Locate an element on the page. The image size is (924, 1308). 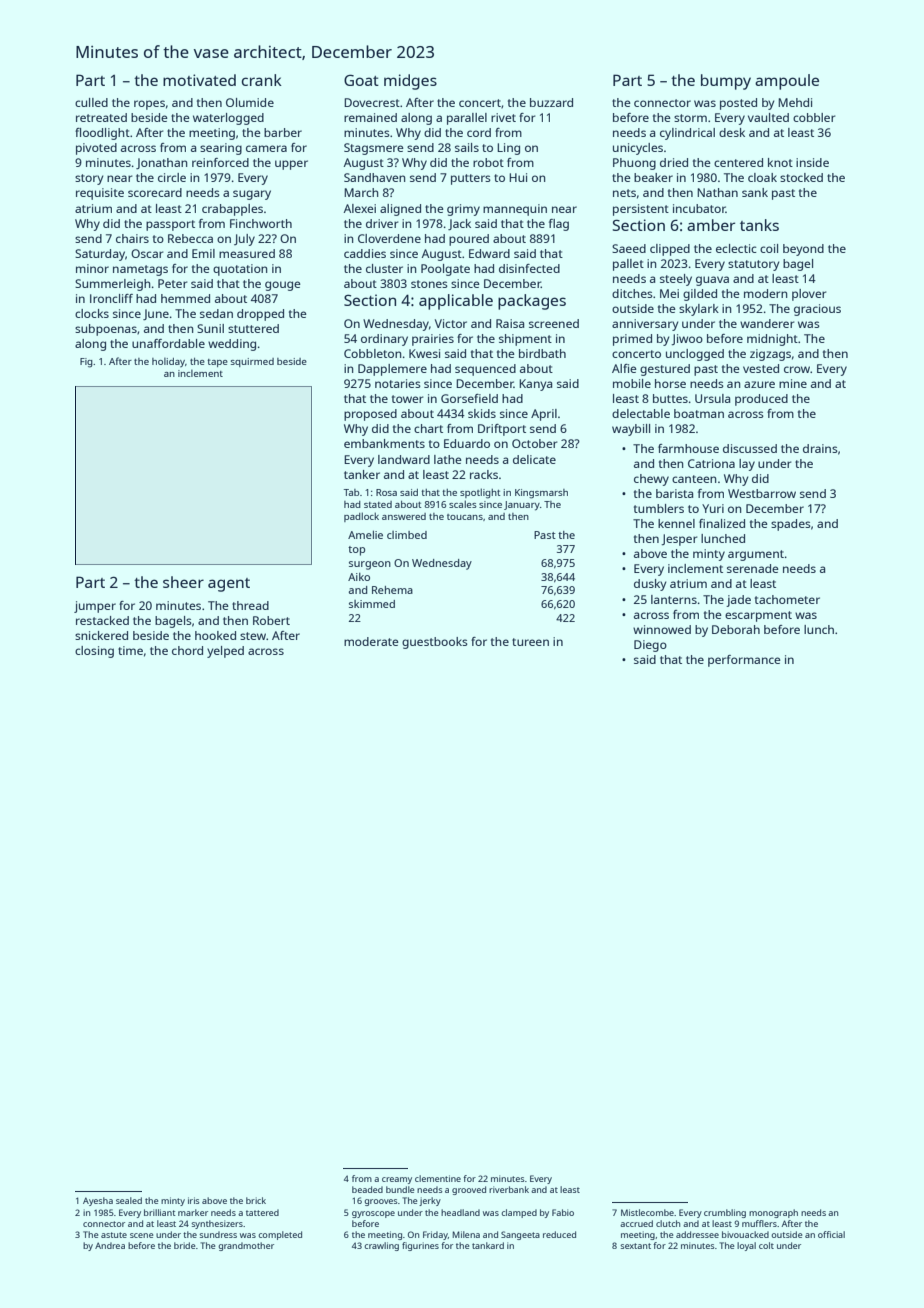
Ayesha is located at coordinates (98, 1201).
